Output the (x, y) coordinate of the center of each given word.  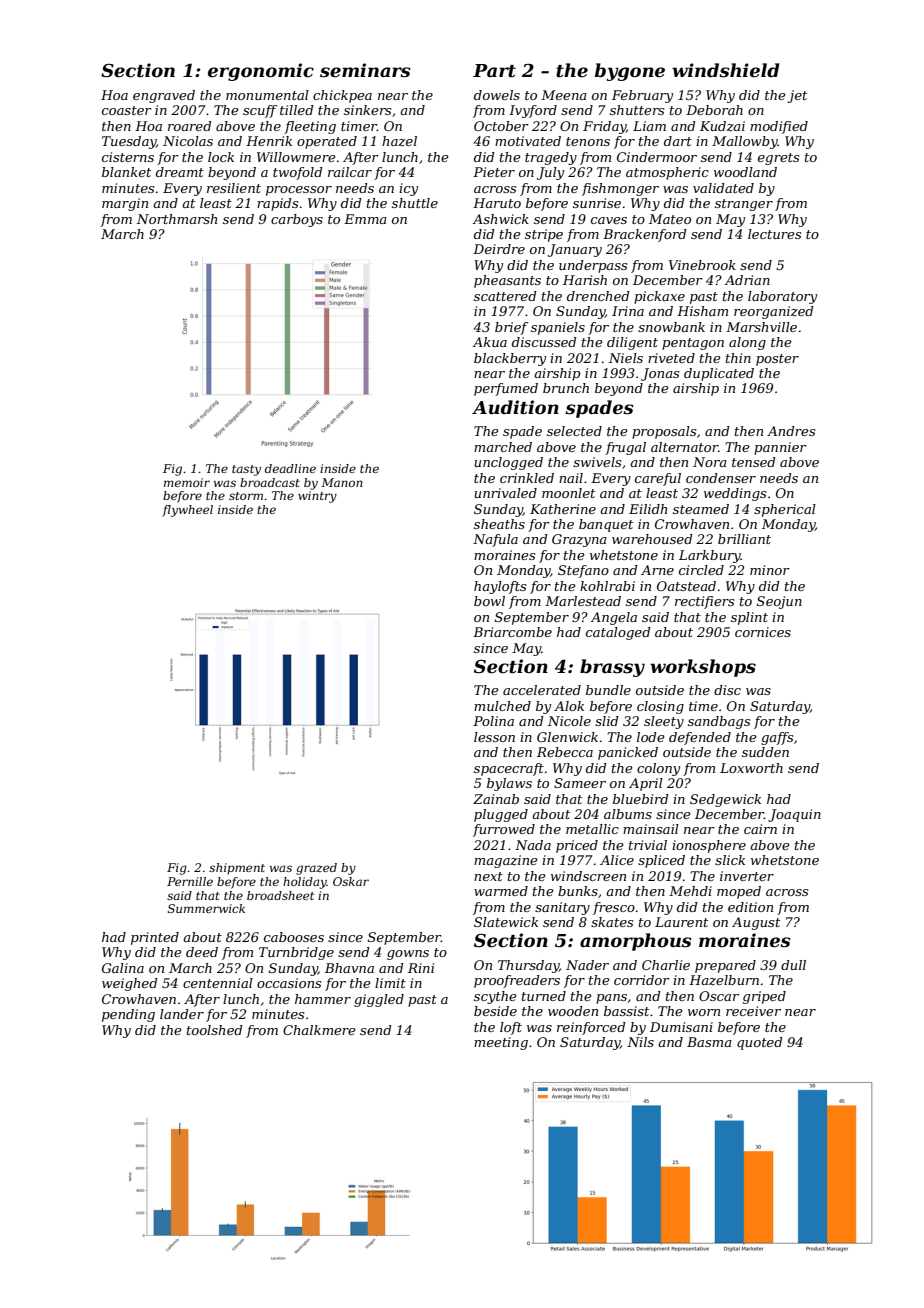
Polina (493, 721)
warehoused (652, 539)
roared (190, 126)
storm (246, 496)
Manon (342, 482)
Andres (791, 431)
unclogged (508, 463)
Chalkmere (319, 1030)
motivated (528, 141)
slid (607, 721)
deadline (290, 468)
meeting (501, 1043)
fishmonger (620, 189)
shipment (237, 869)
